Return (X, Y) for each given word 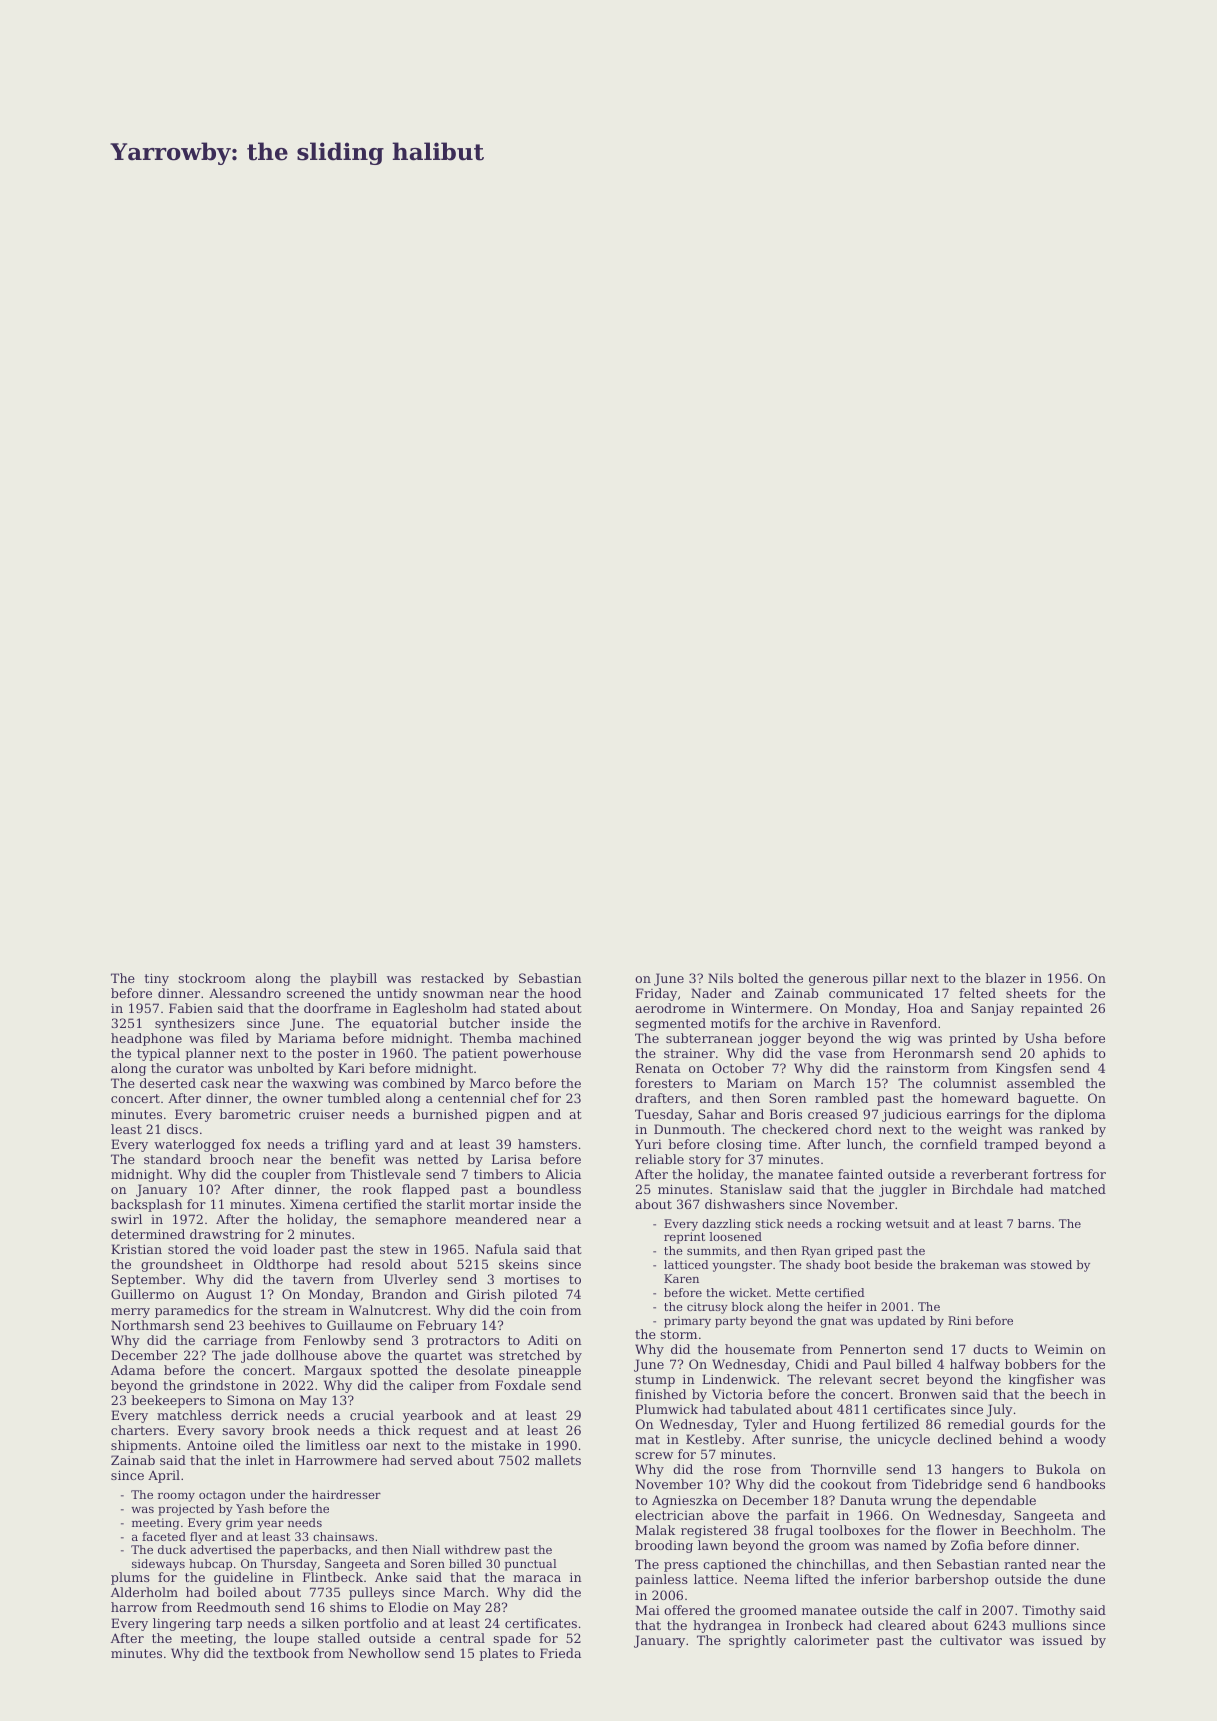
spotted (394, 1371)
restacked (452, 978)
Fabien (191, 1008)
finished (660, 1394)
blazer (1005, 978)
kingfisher (1041, 1380)
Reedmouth (233, 1607)
